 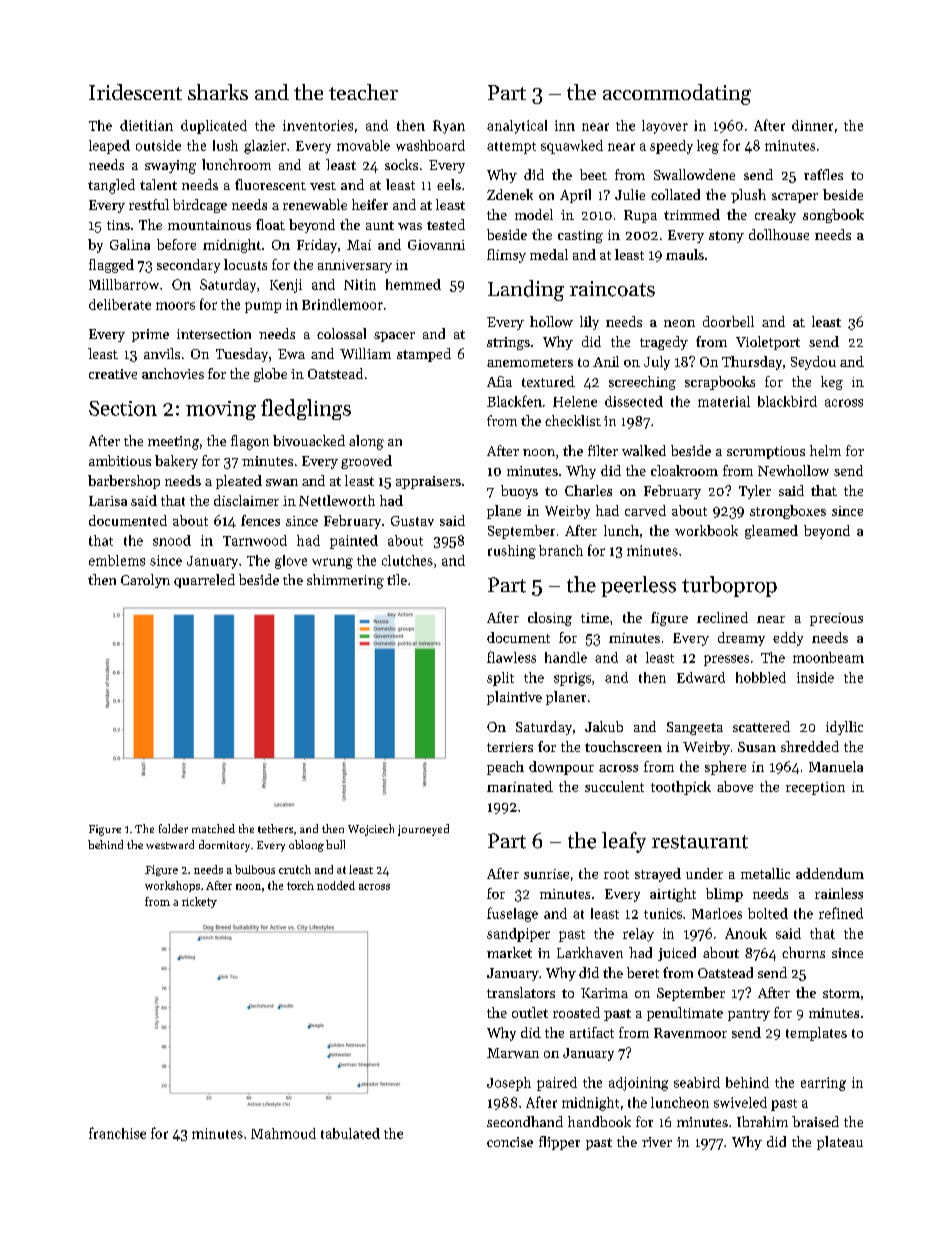 What do you see at coordinates (397, 579) in the screenshot?
I see `tile` at bounding box center [397, 579].
